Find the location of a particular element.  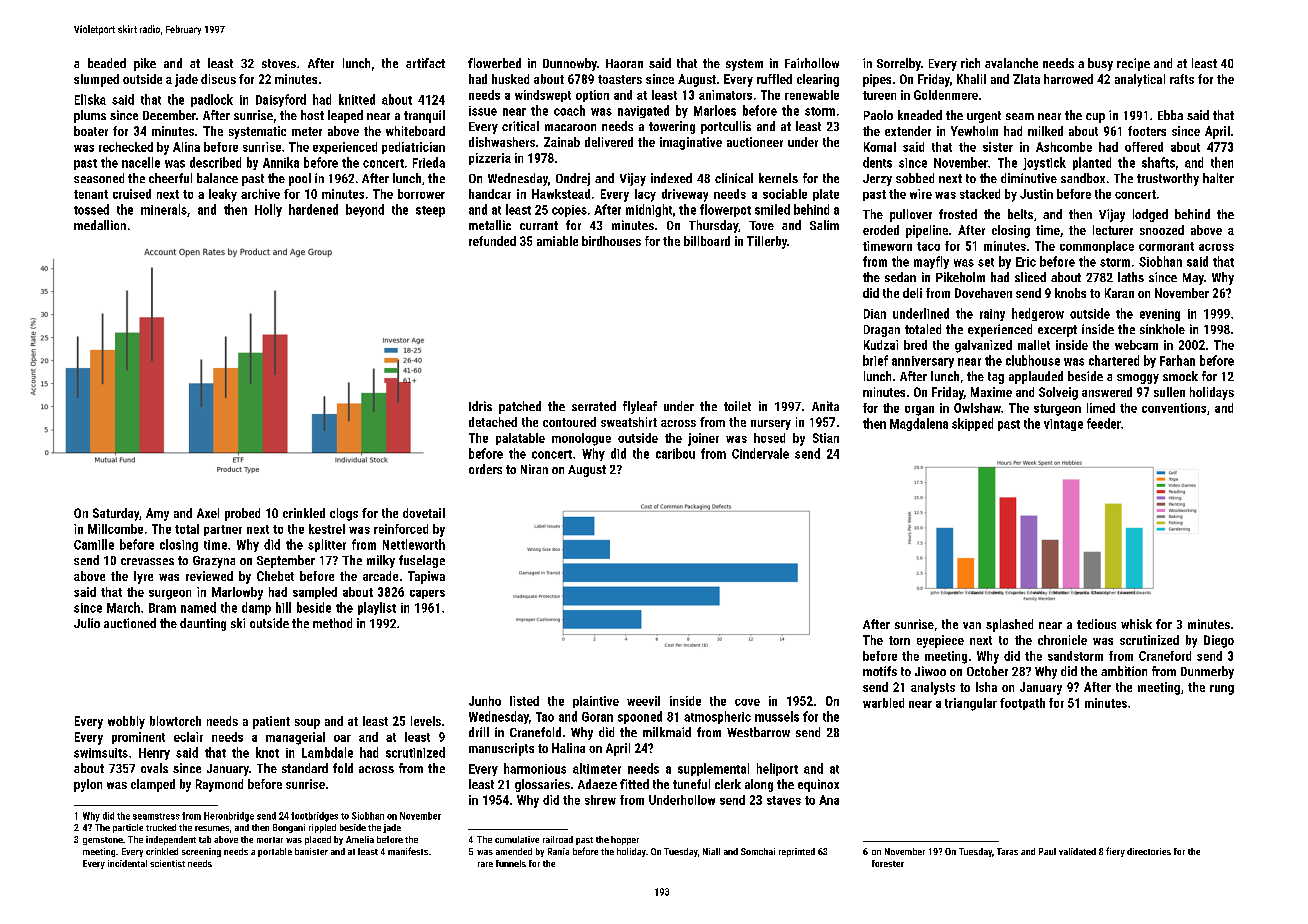

beaded is located at coordinates (107, 63).
